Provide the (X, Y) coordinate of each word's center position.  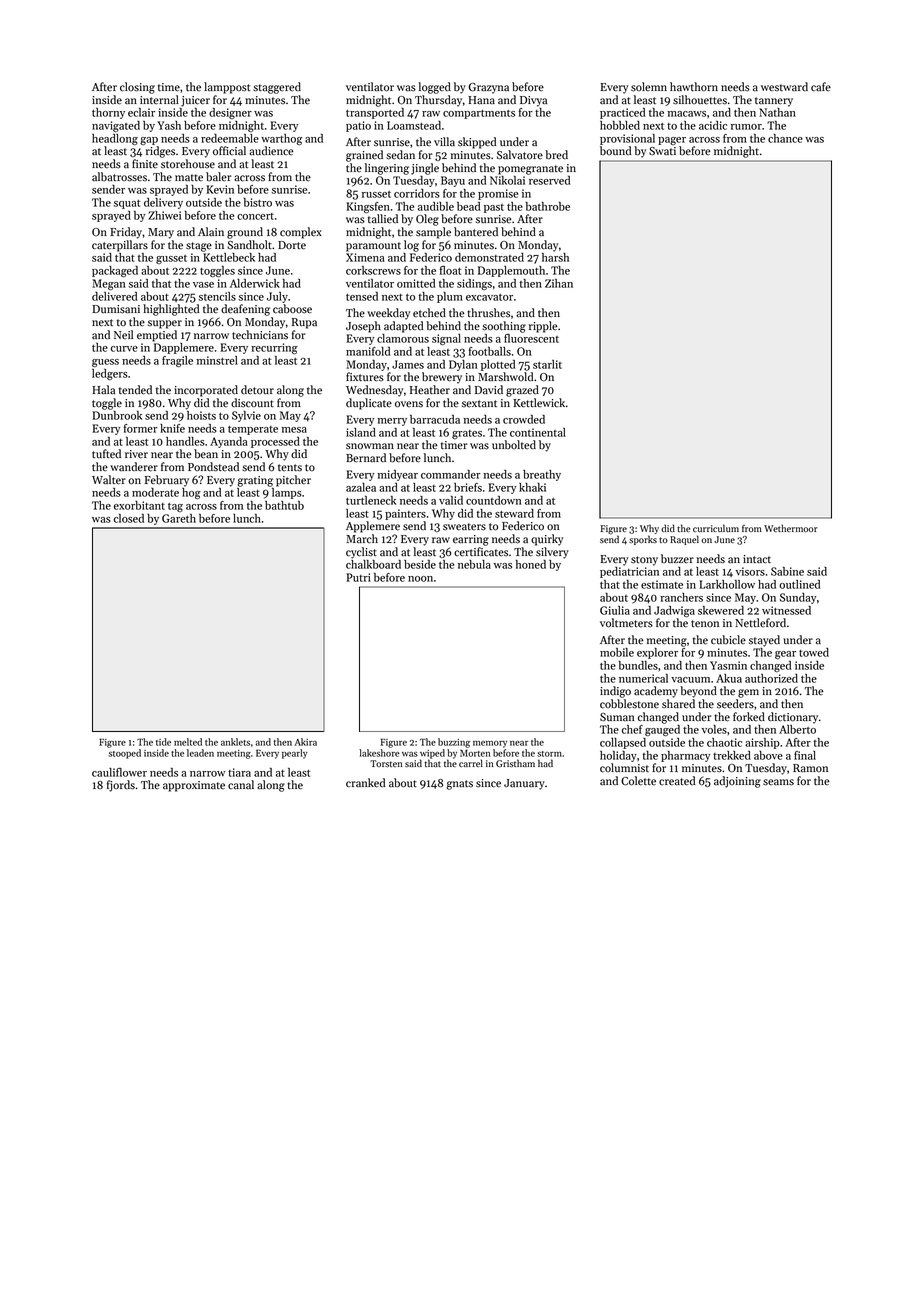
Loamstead (414, 125)
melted (188, 742)
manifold (368, 351)
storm (549, 754)
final (805, 755)
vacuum (690, 680)
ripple (543, 327)
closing (137, 88)
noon (420, 579)
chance (785, 138)
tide (163, 742)
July (277, 297)
